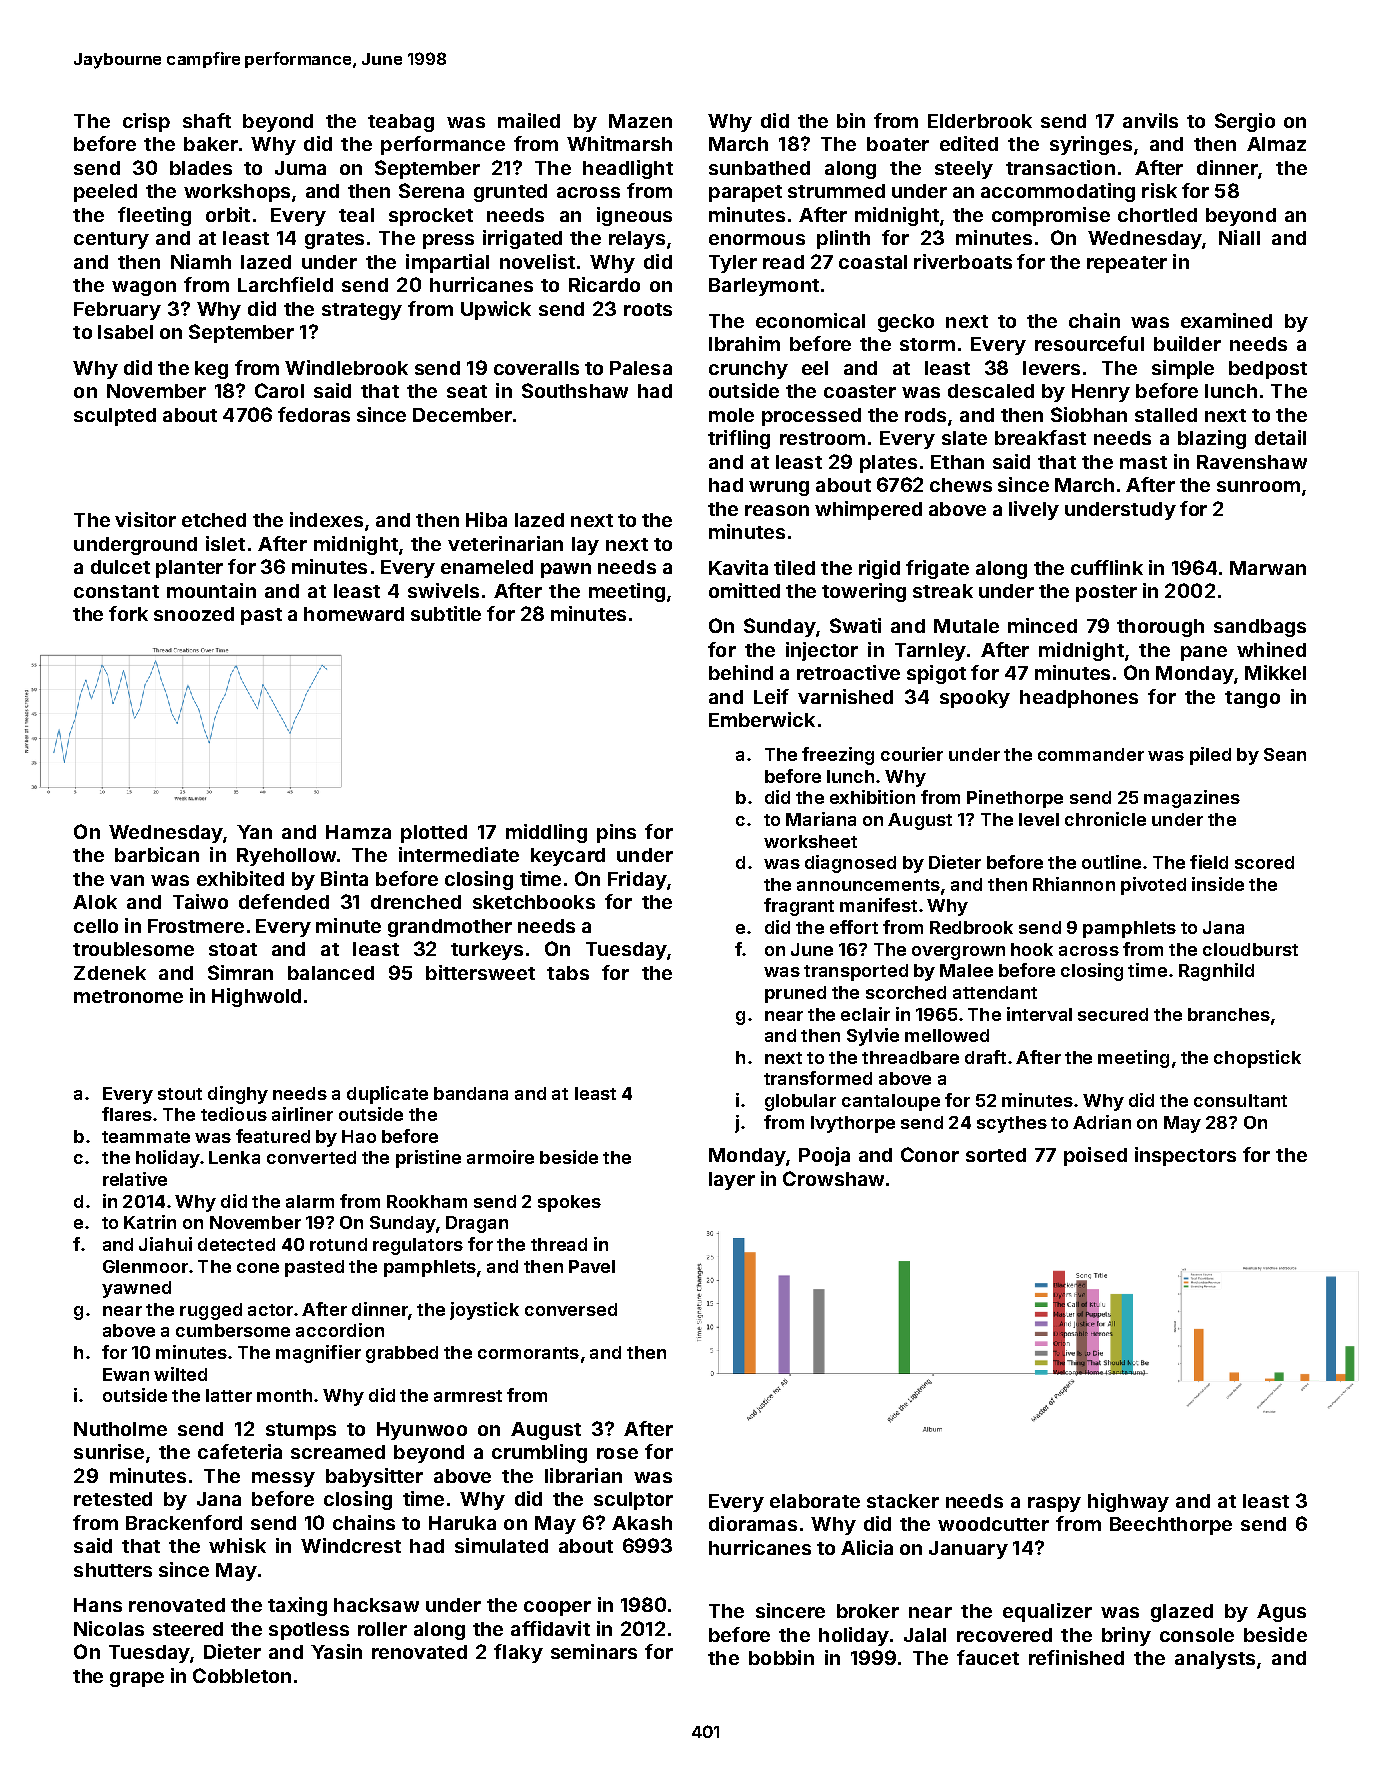 Image resolution: width=1381 pixels, height=1788 pixels. I want to click on crumbling, so click(539, 1453).
